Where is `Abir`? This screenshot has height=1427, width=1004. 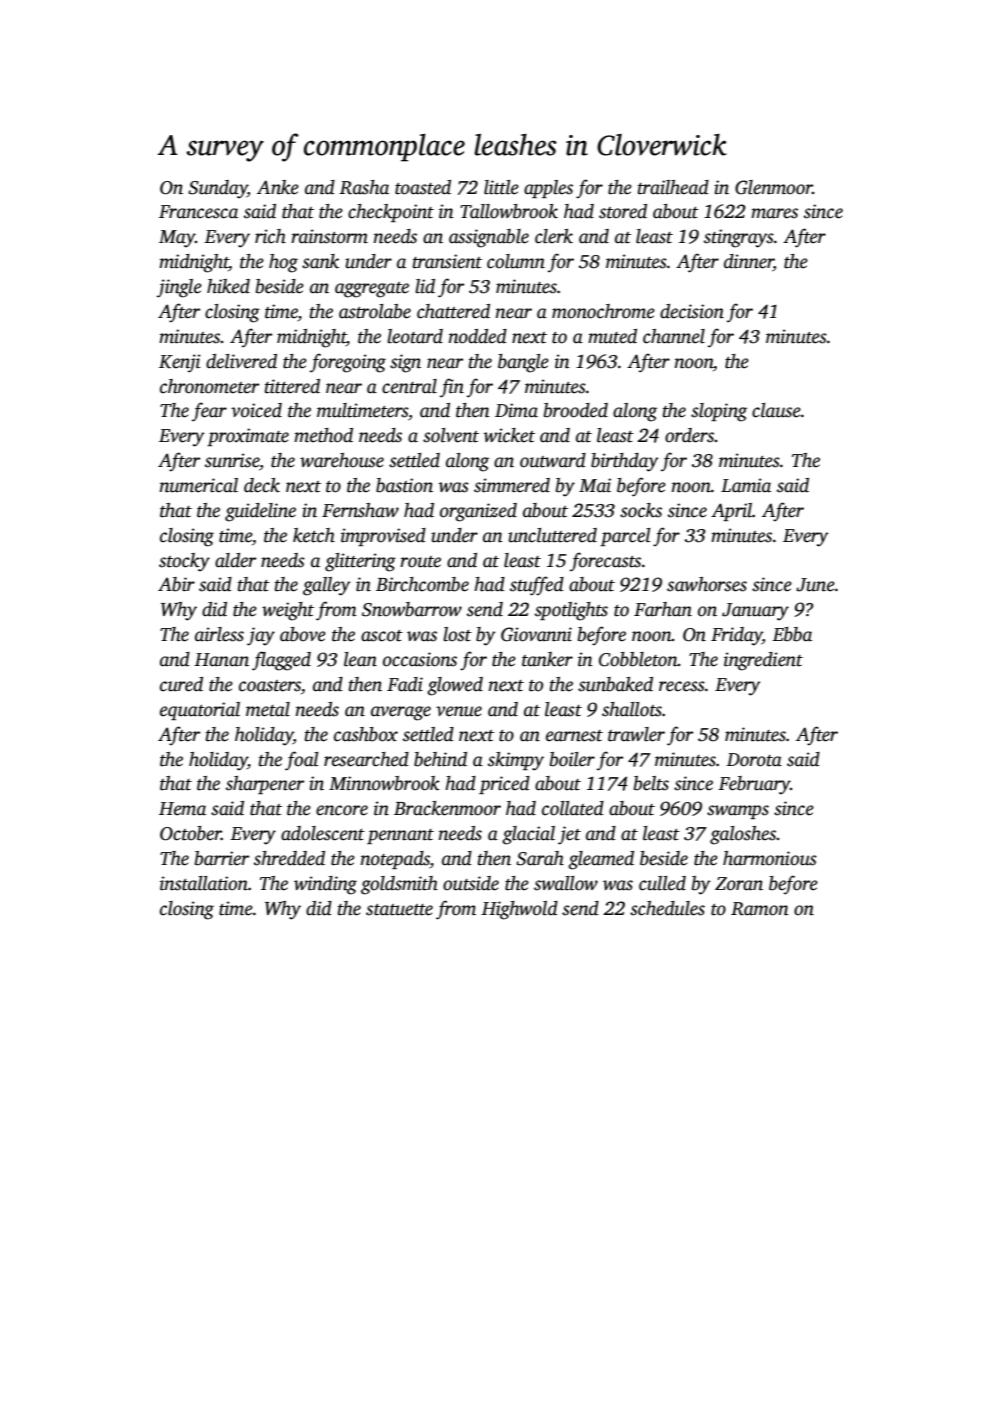
Abir is located at coordinates (176, 584).
